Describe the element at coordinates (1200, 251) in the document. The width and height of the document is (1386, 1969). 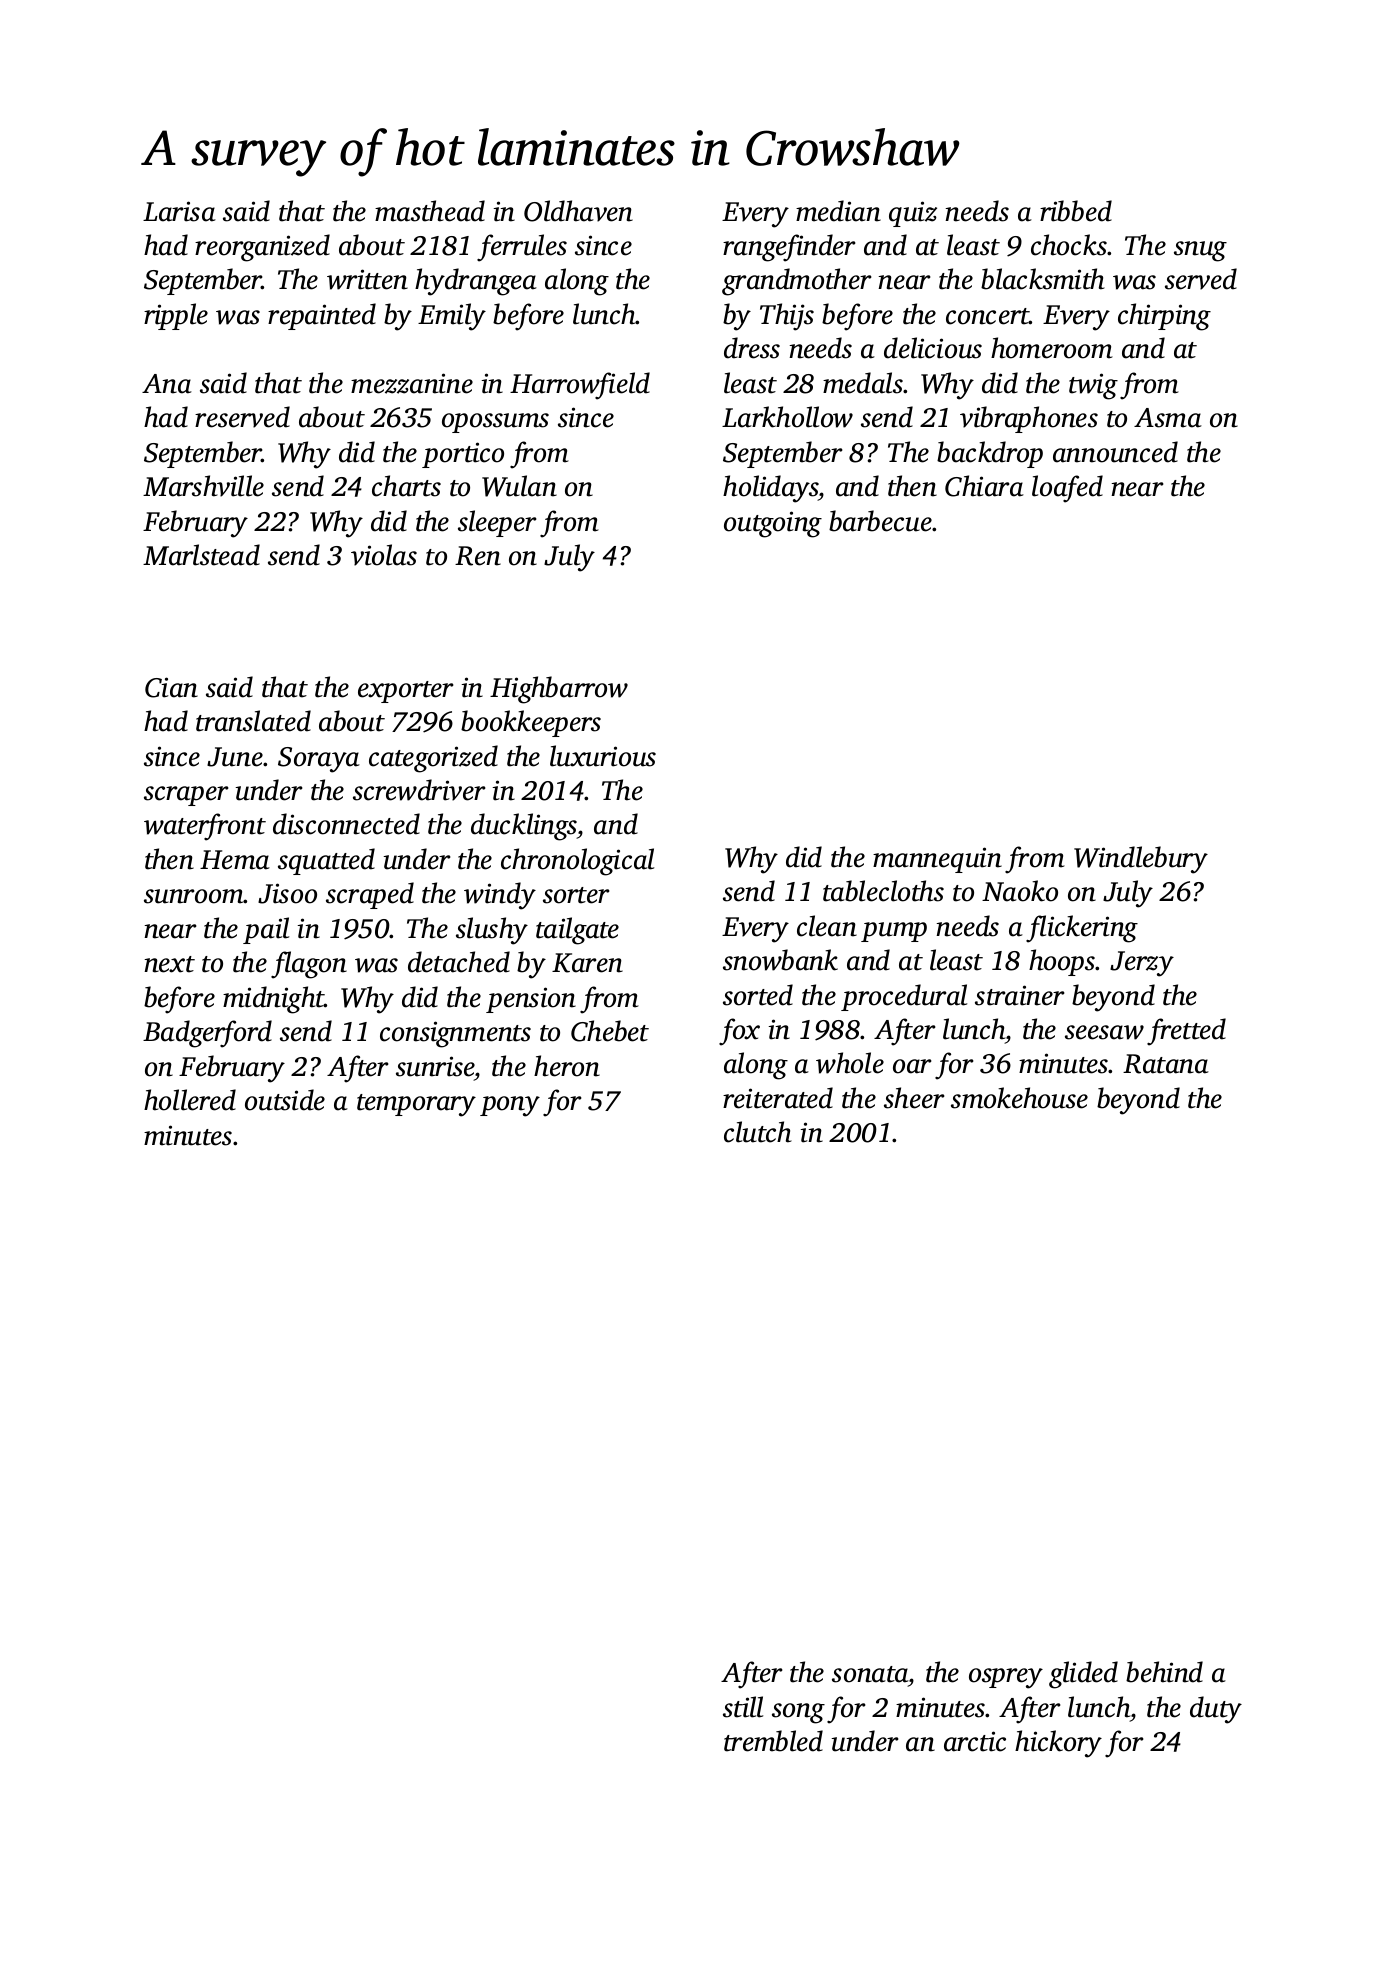
I see `snug` at that location.
